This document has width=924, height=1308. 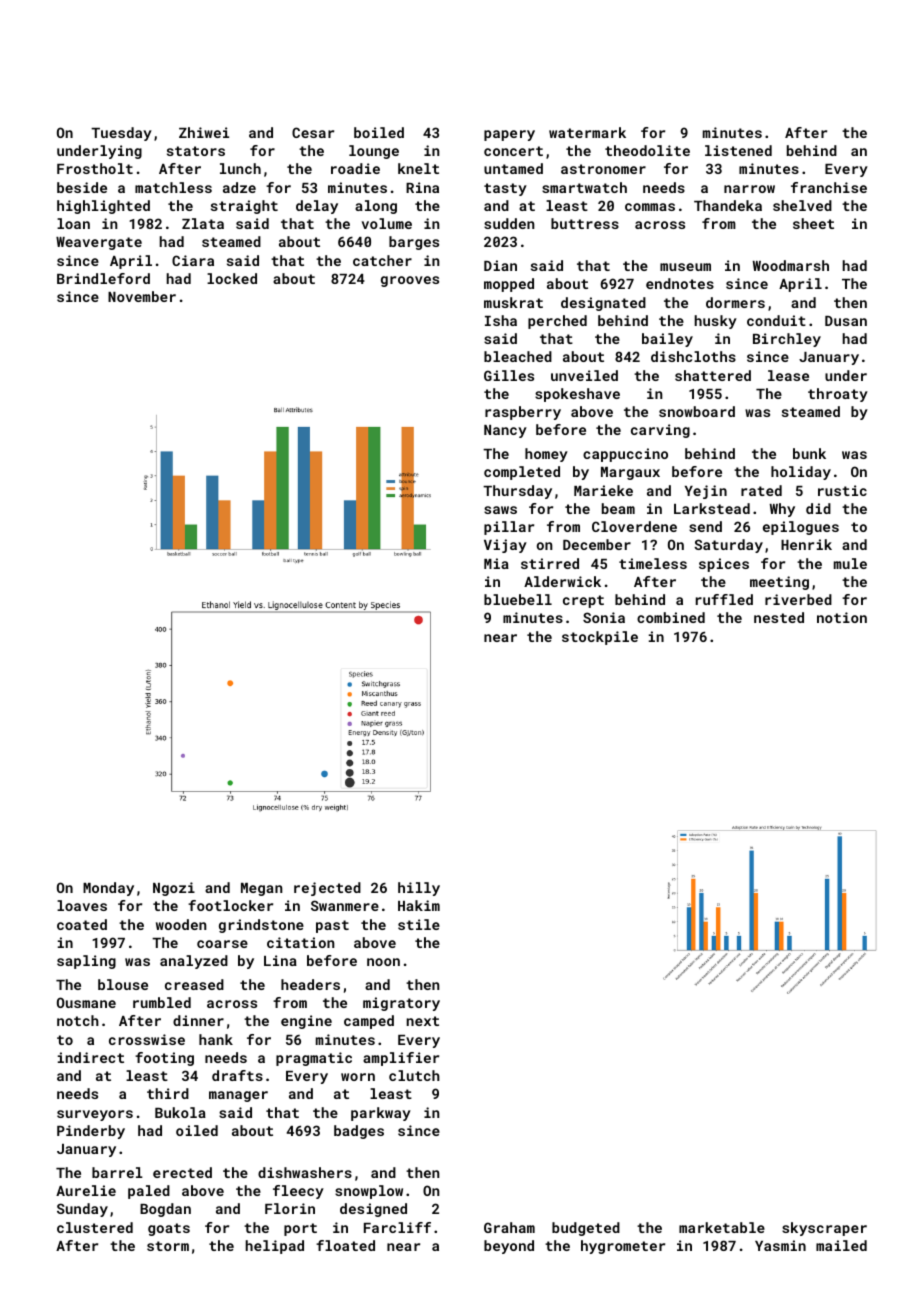 What do you see at coordinates (419, 889) in the document?
I see `hilly` at bounding box center [419, 889].
